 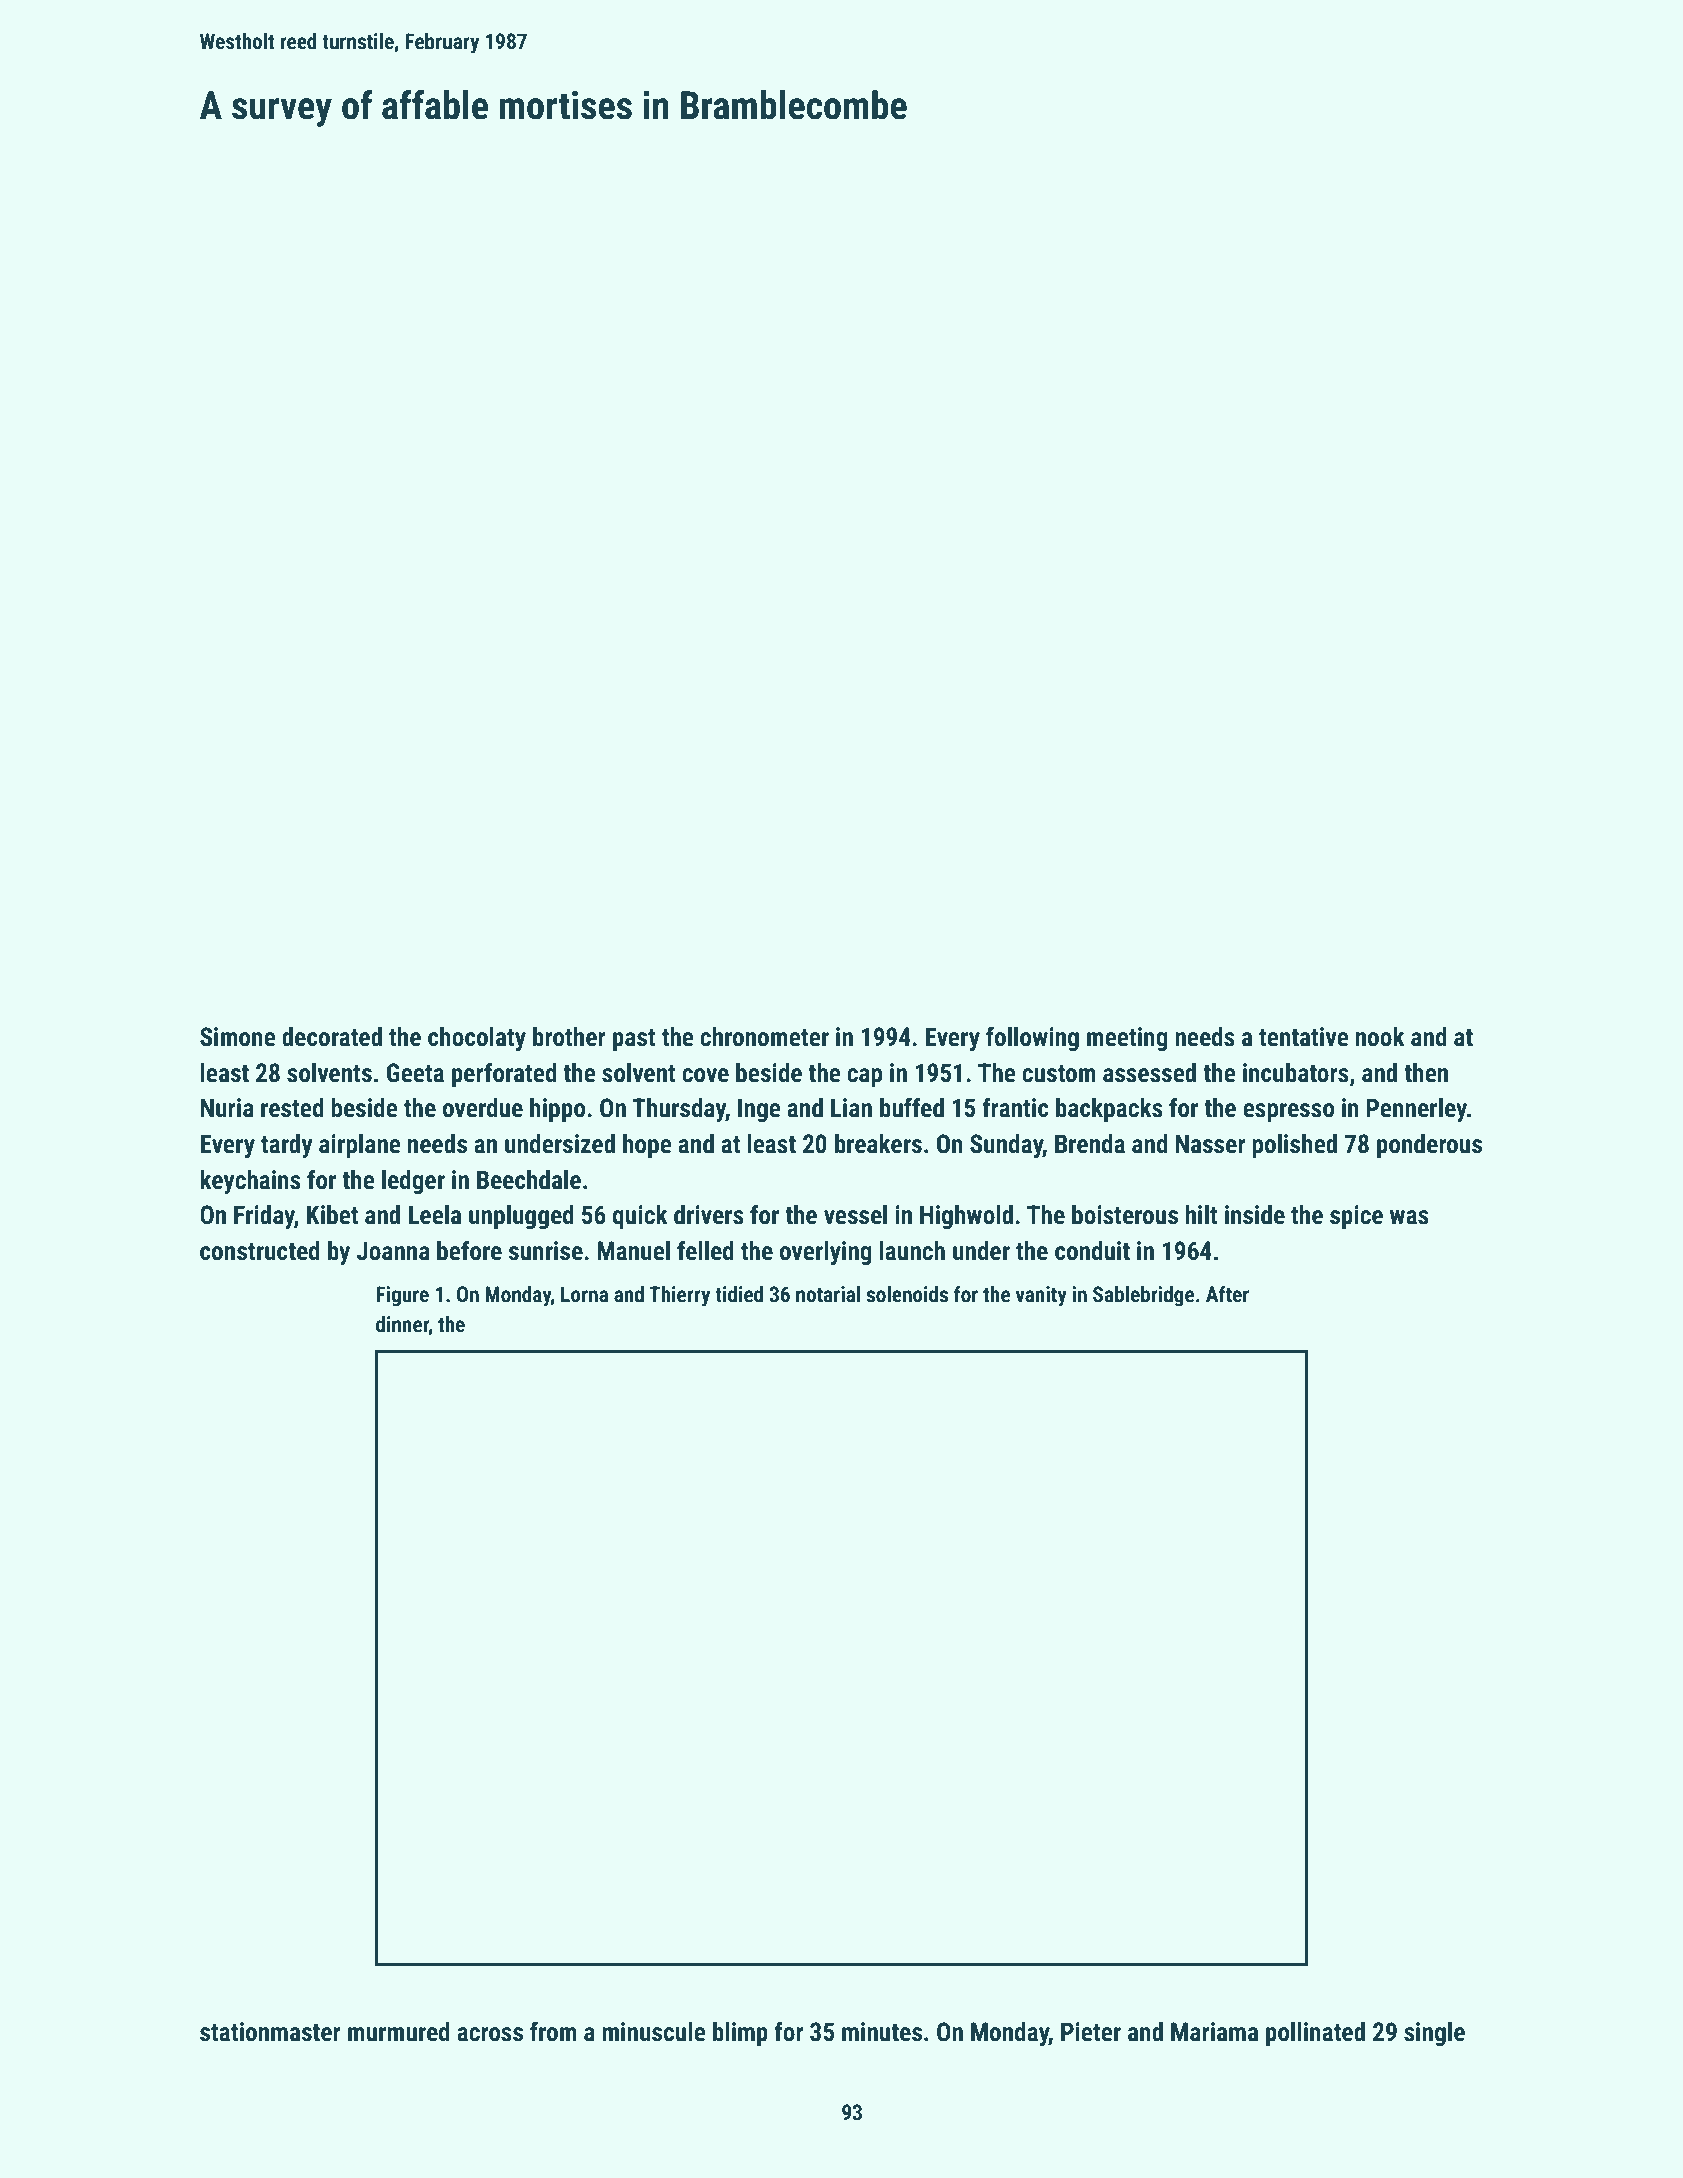 I want to click on solenoids, so click(x=907, y=1294).
